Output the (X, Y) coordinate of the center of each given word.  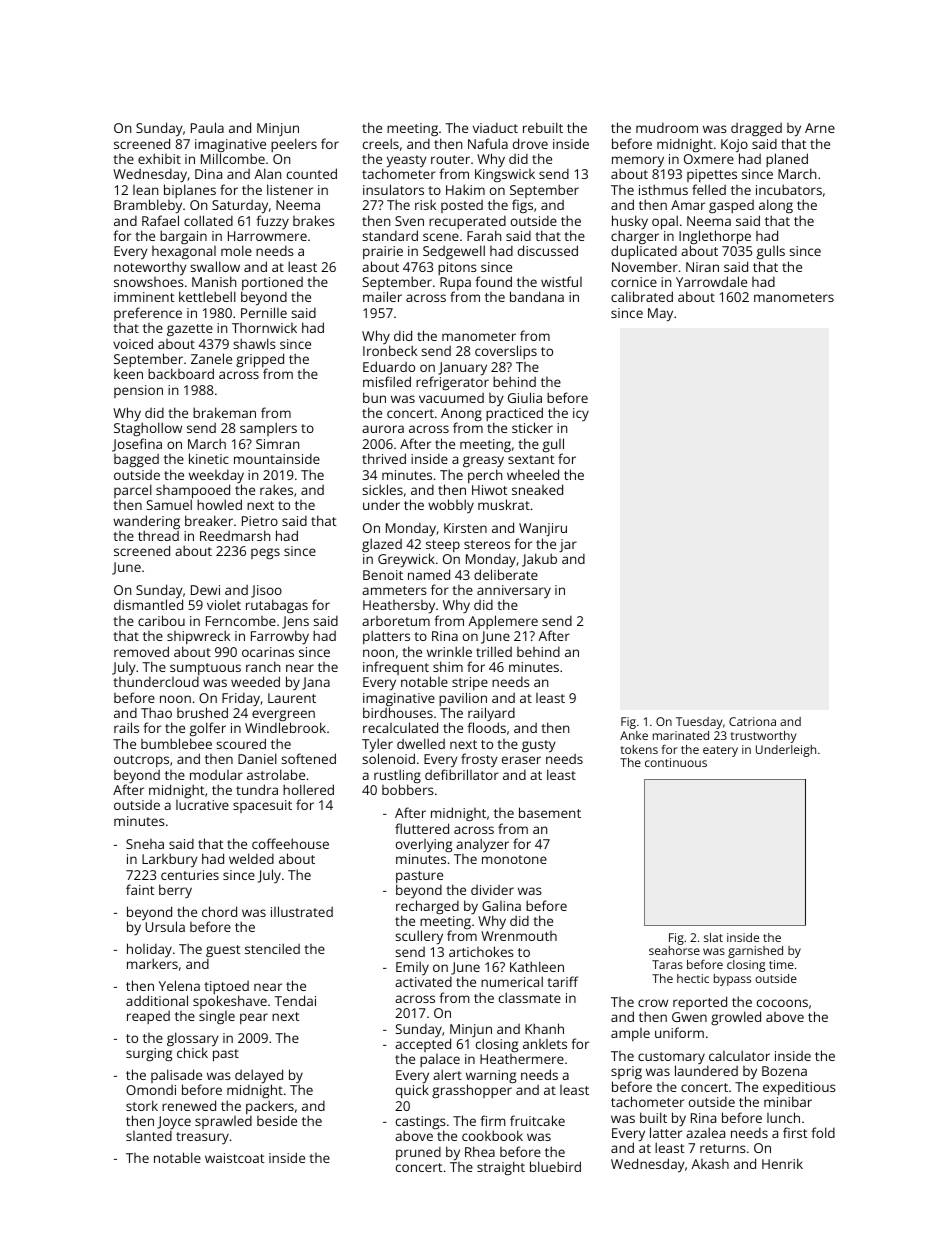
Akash (710, 1164)
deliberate (506, 574)
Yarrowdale (711, 281)
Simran (277, 444)
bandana (537, 296)
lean (145, 190)
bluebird (555, 1166)
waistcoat (235, 1158)
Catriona (752, 721)
